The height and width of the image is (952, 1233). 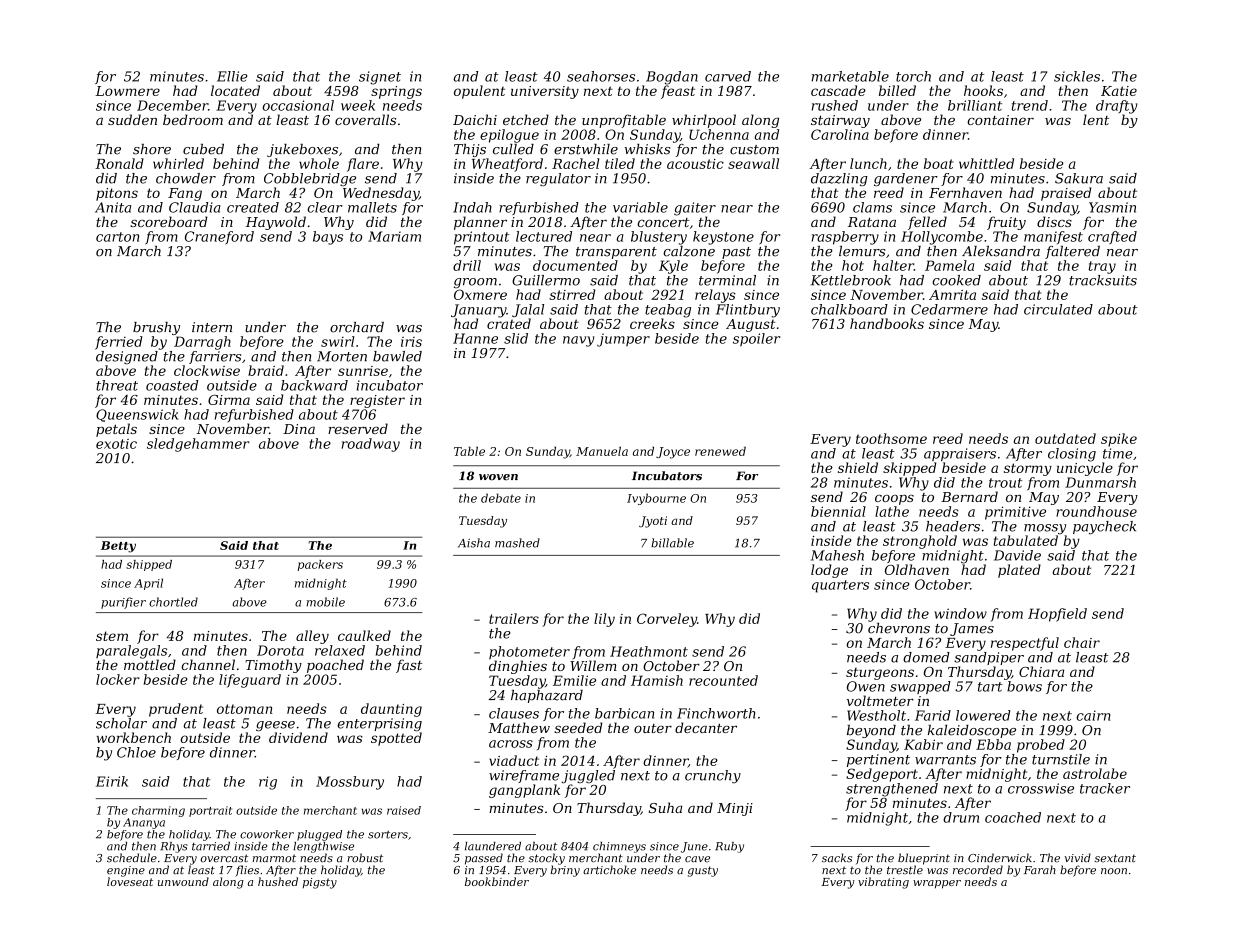 I want to click on Queenswick, so click(x=137, y=415).
